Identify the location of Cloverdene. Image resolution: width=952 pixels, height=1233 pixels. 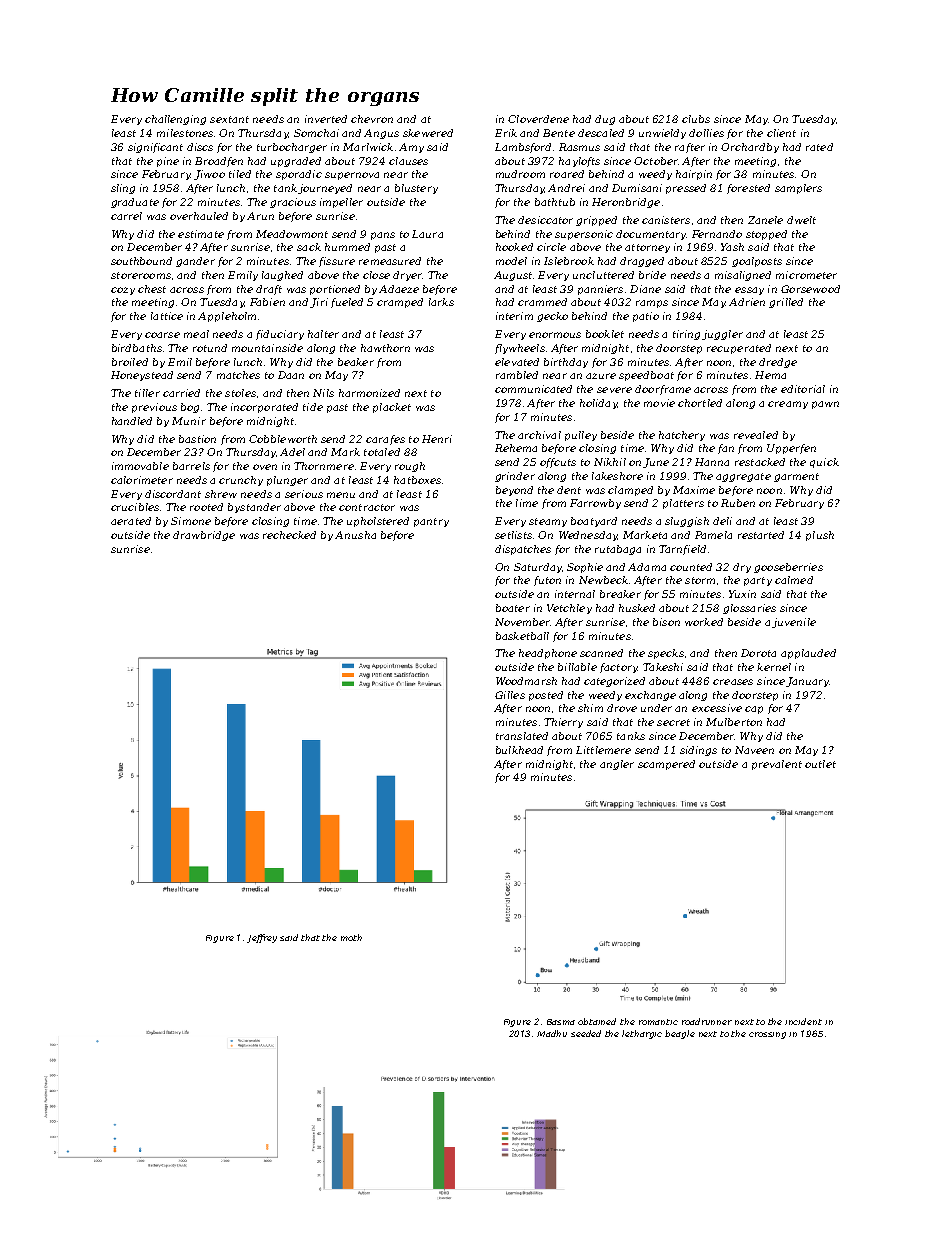
(538, 119).
